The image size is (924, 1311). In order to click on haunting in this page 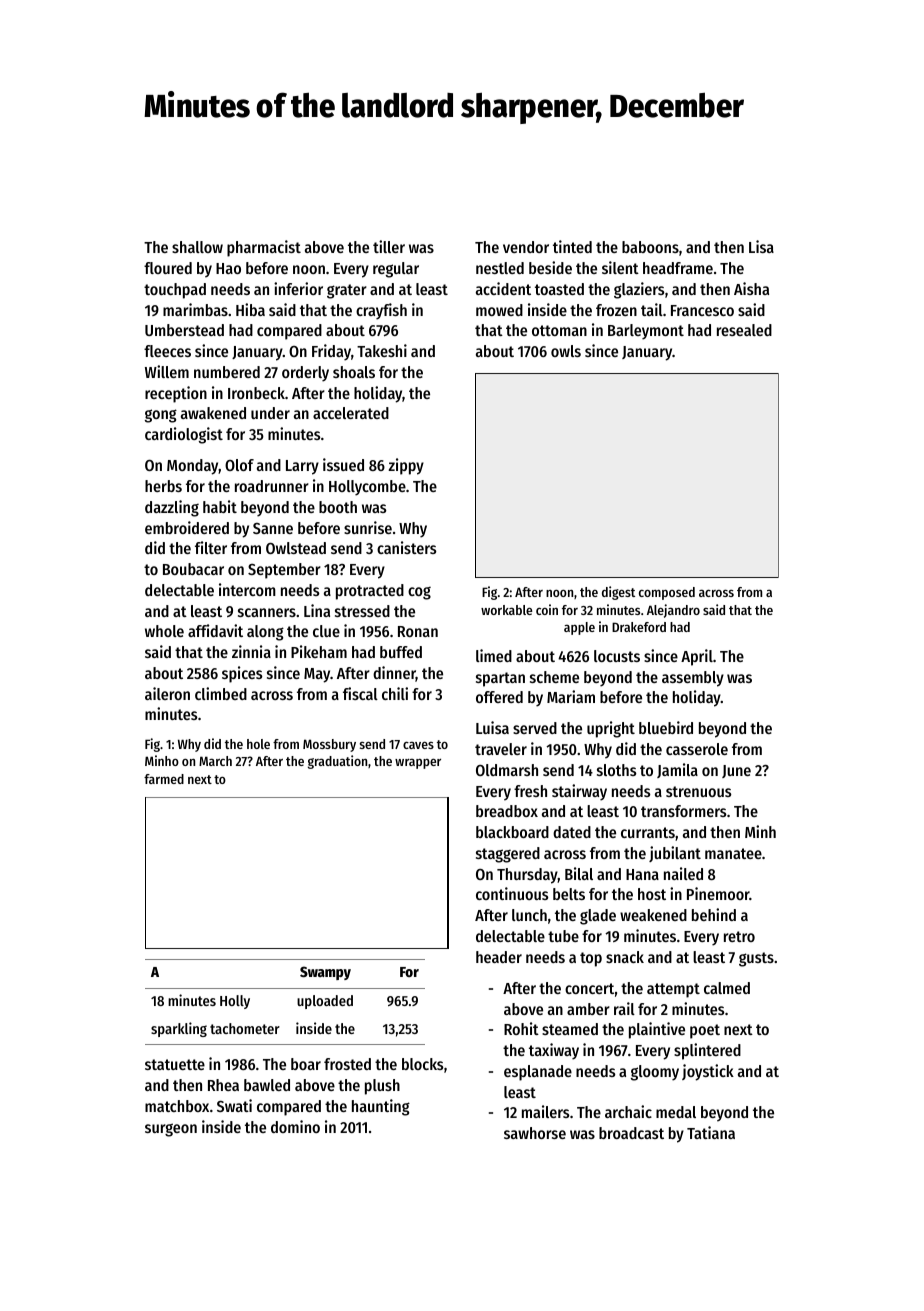, I will do `click(381, 1107)`.
